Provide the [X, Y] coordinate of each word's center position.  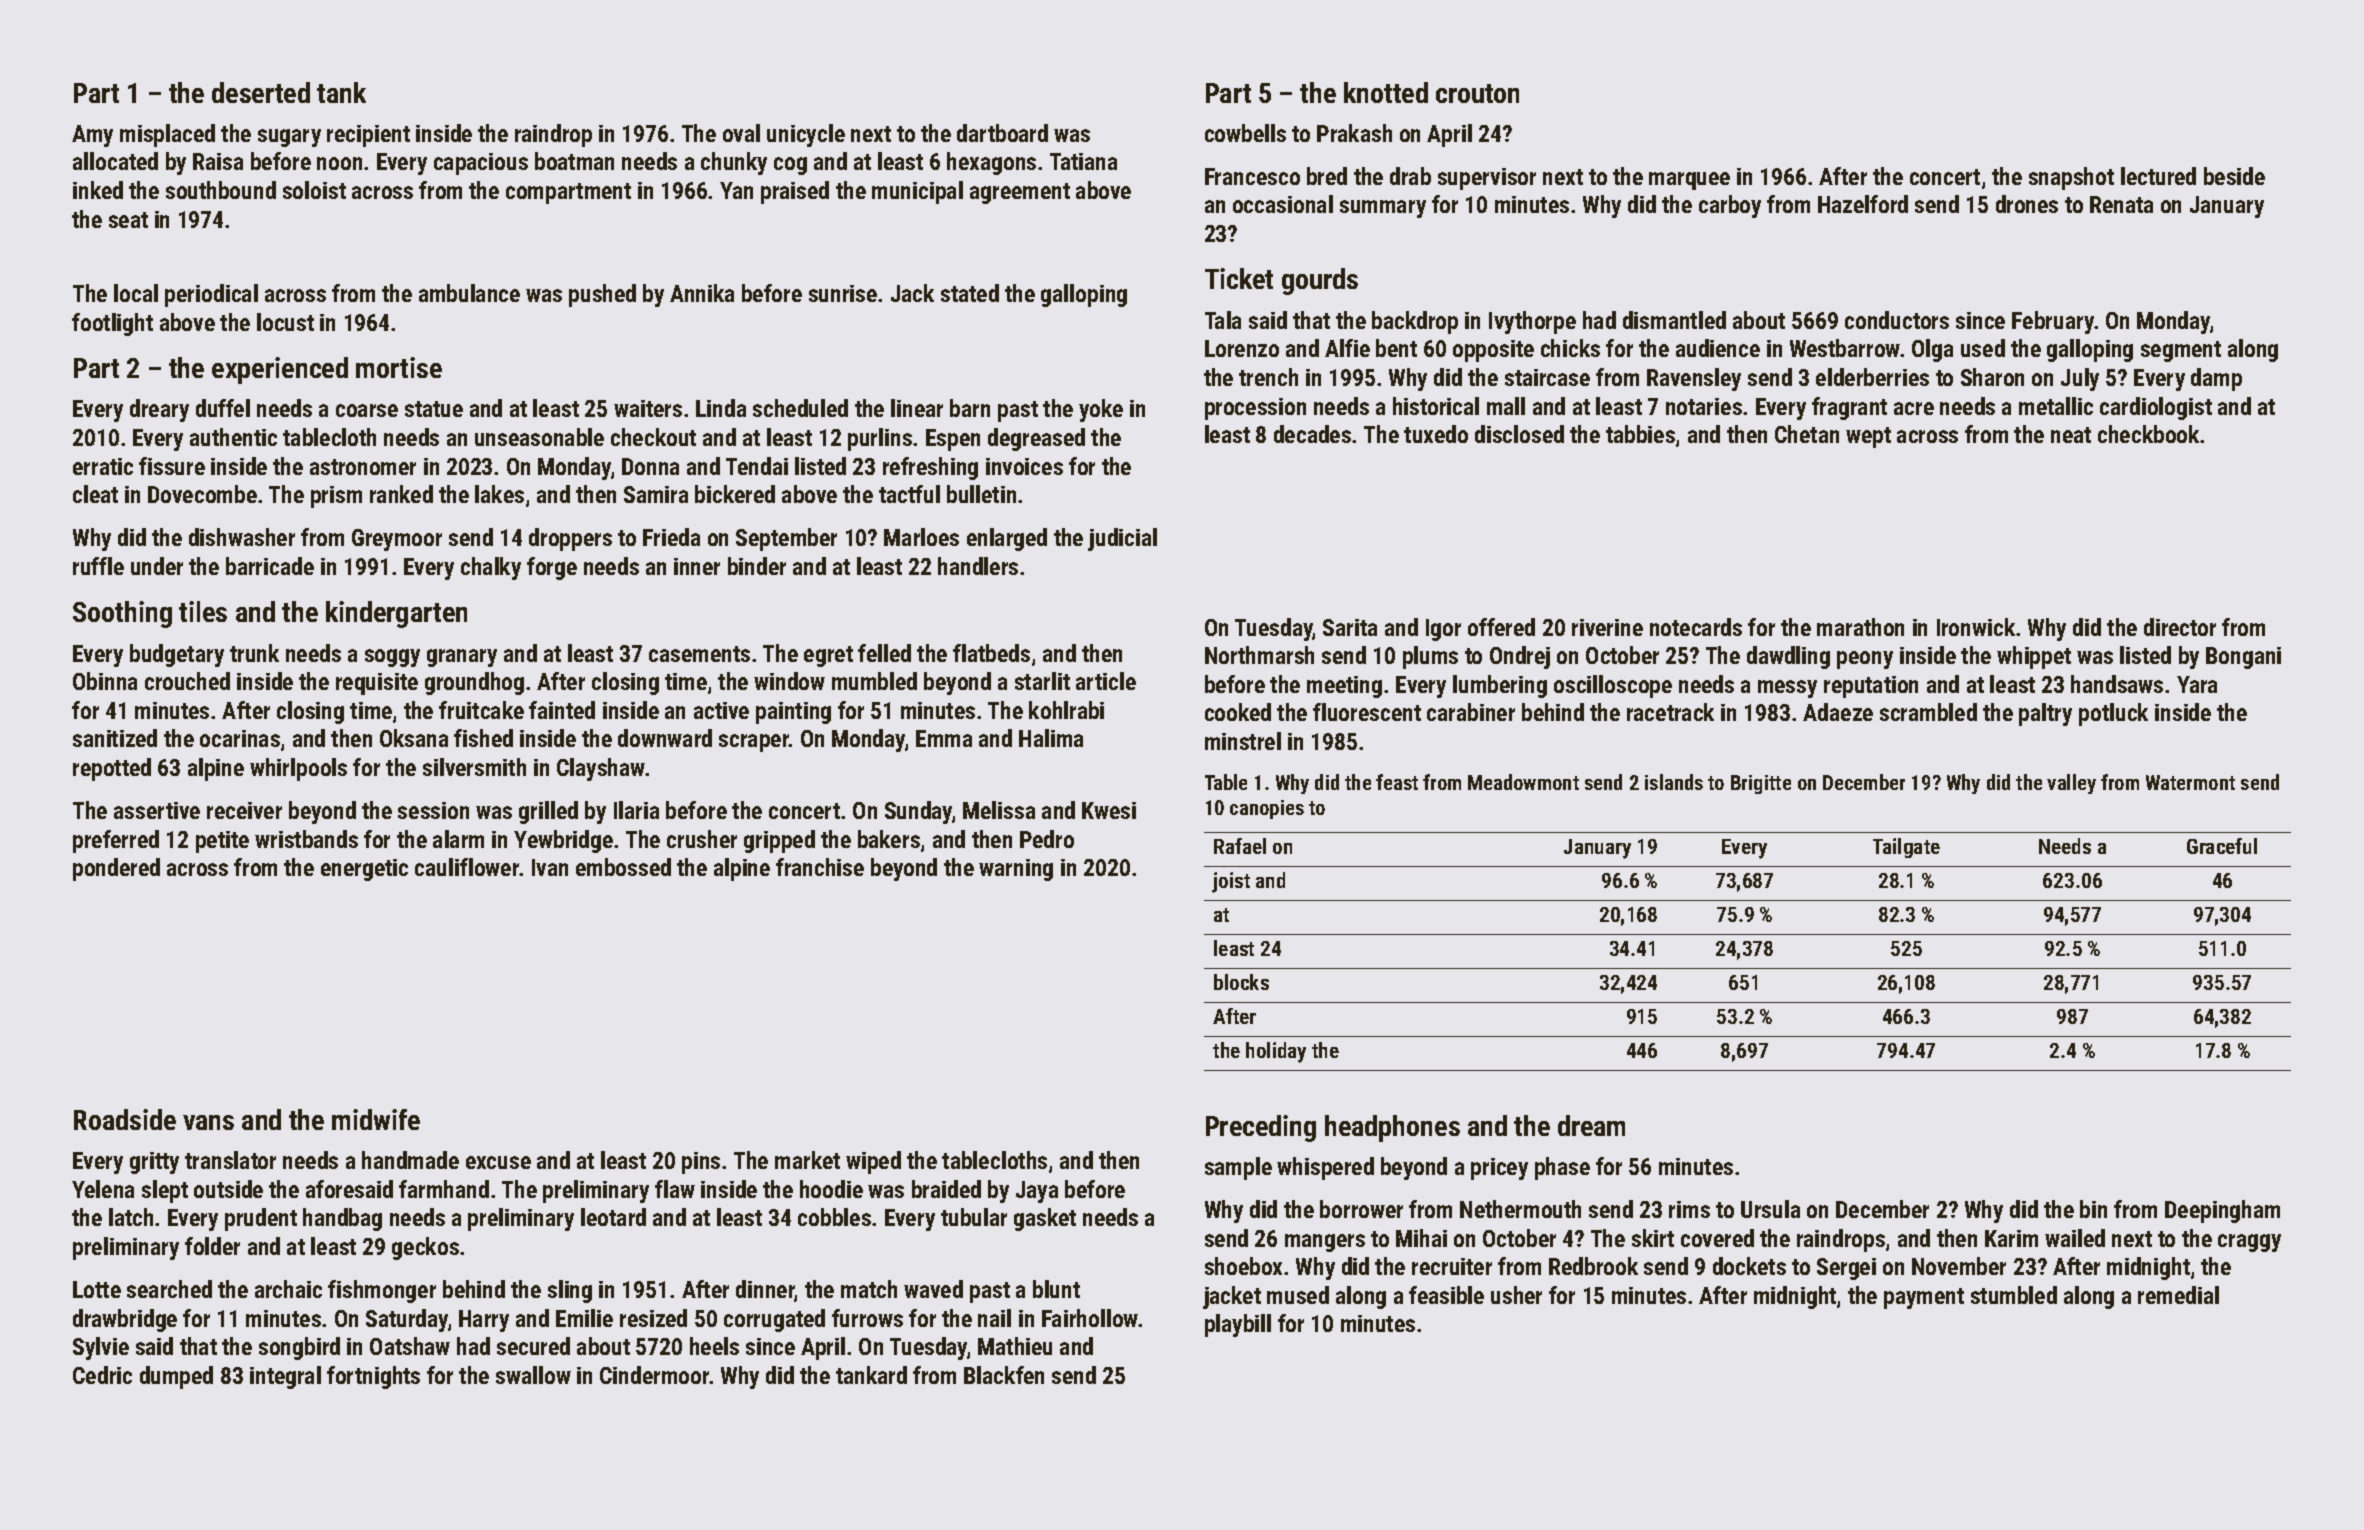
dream [1591, 1125]
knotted [1386, 92]
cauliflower [467, 867]
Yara [2197, 684]
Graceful [2222, 846]
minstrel [1243, 741]
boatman [574, 161]
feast [1397, 782]
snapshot [2071, 178]
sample [1238, 1168]
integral [285, 1377]
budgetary [177, 655]
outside [228, 1189]
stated [970, 293]
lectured [2158, 176]
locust [285, 322]
